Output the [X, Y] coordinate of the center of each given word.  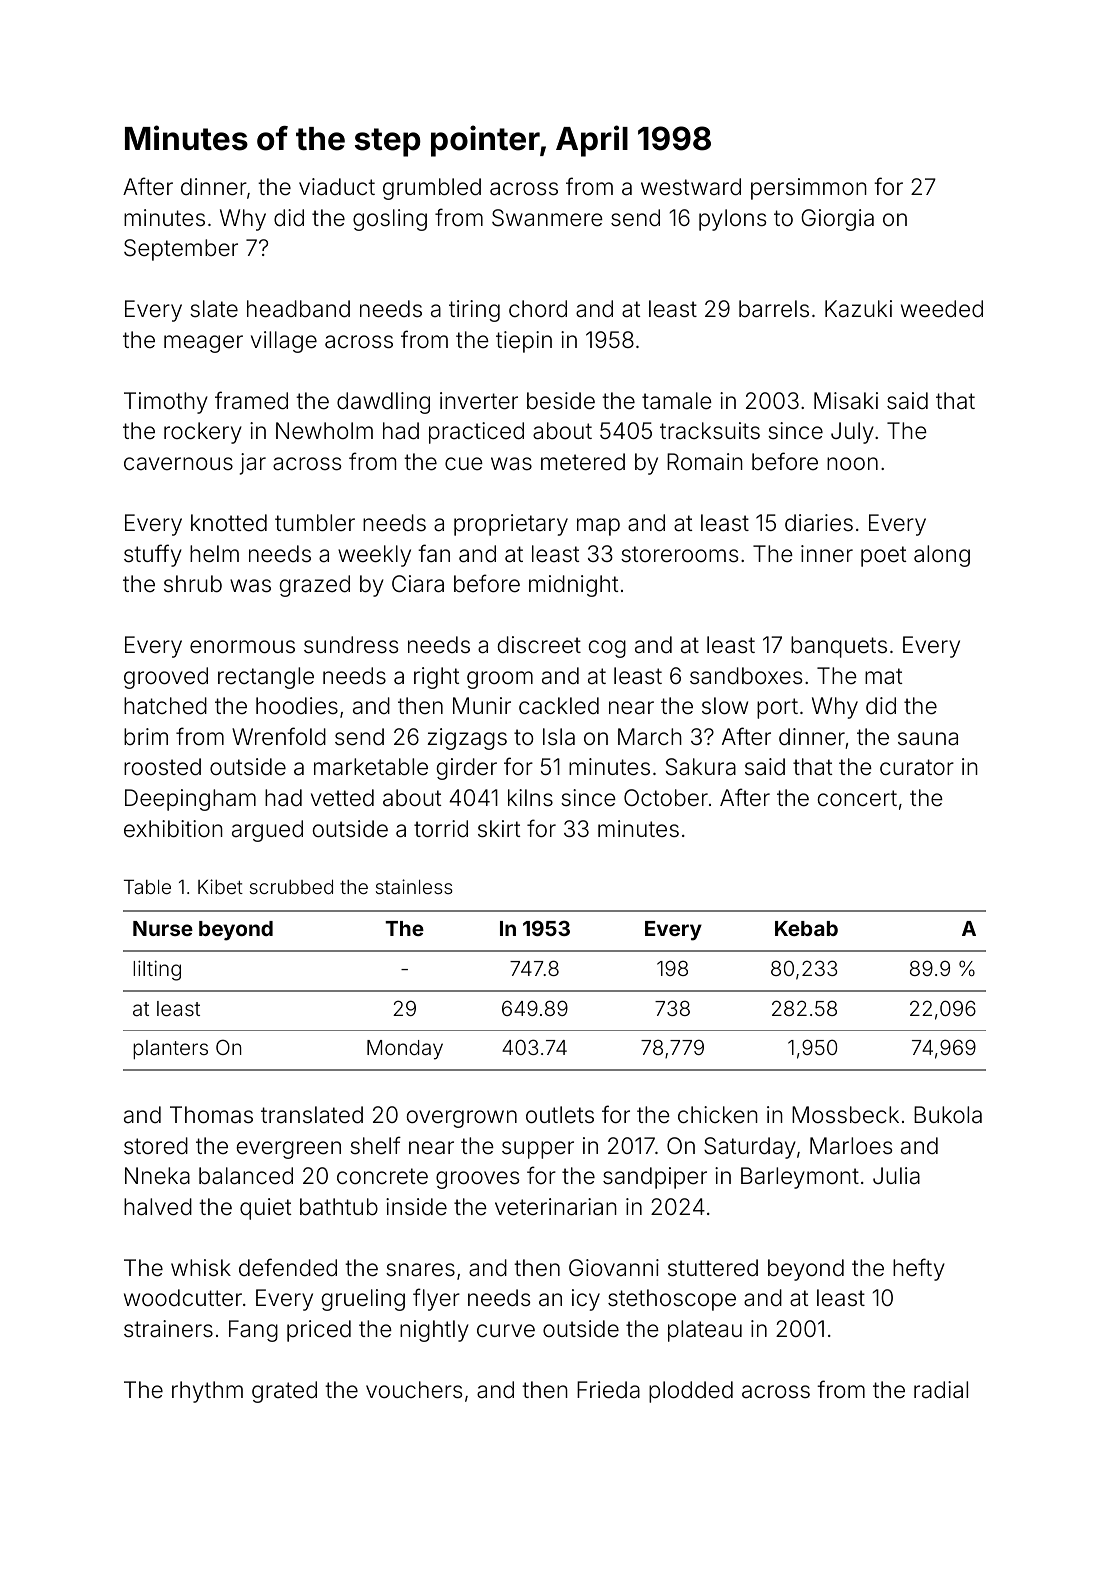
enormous [242, 647]
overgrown [462, 1119]
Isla [559, 737]
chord [538, 309]
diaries [819, 523]
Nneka [157, 1176]
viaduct [337, 187]
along [942, 556]
